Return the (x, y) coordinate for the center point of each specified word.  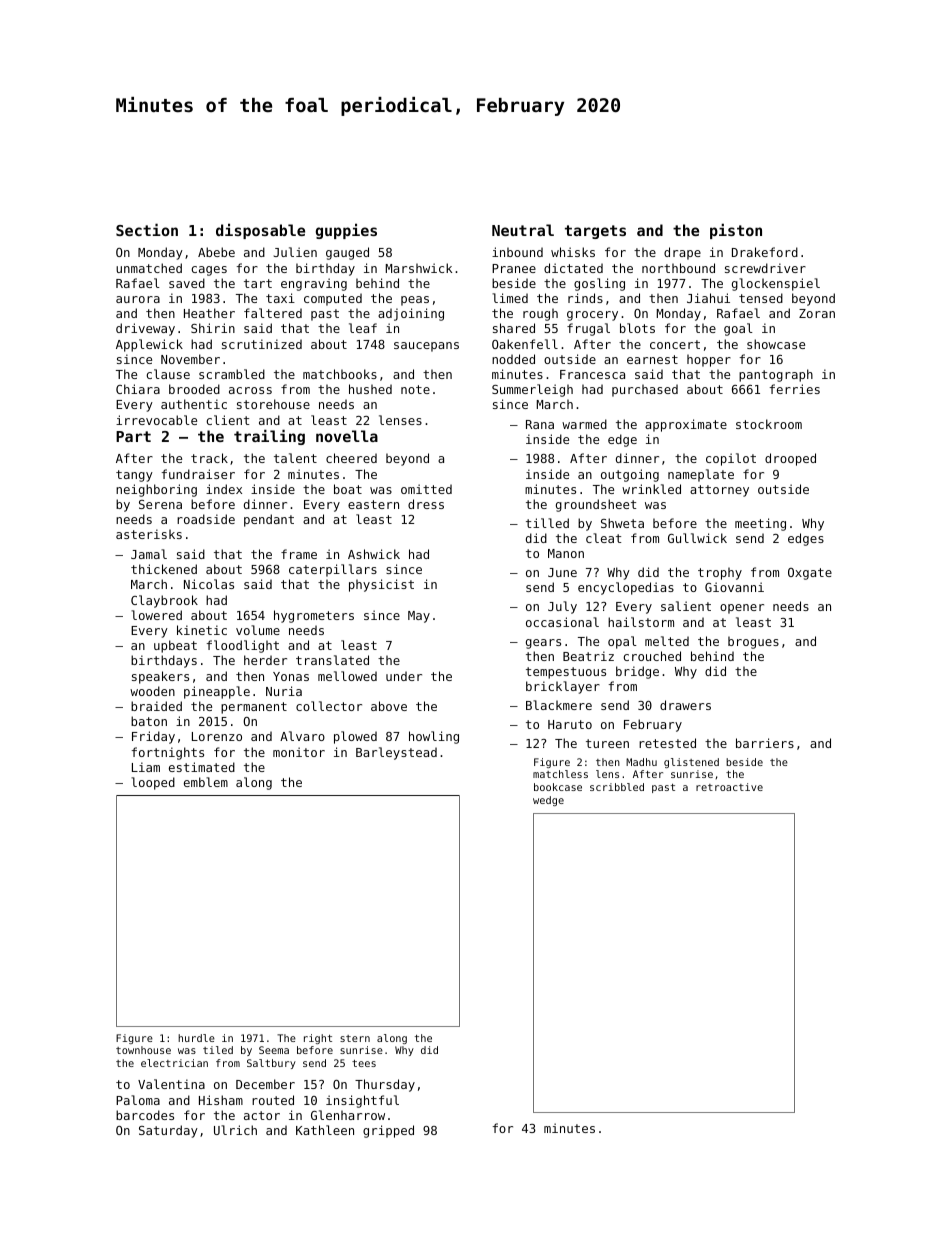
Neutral (523, 230)
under (404, 676)
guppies (346, 231)
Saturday (168, 1131)
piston (736, 231)
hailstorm (641, 622)
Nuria (284, 691)
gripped (388, 1131)
